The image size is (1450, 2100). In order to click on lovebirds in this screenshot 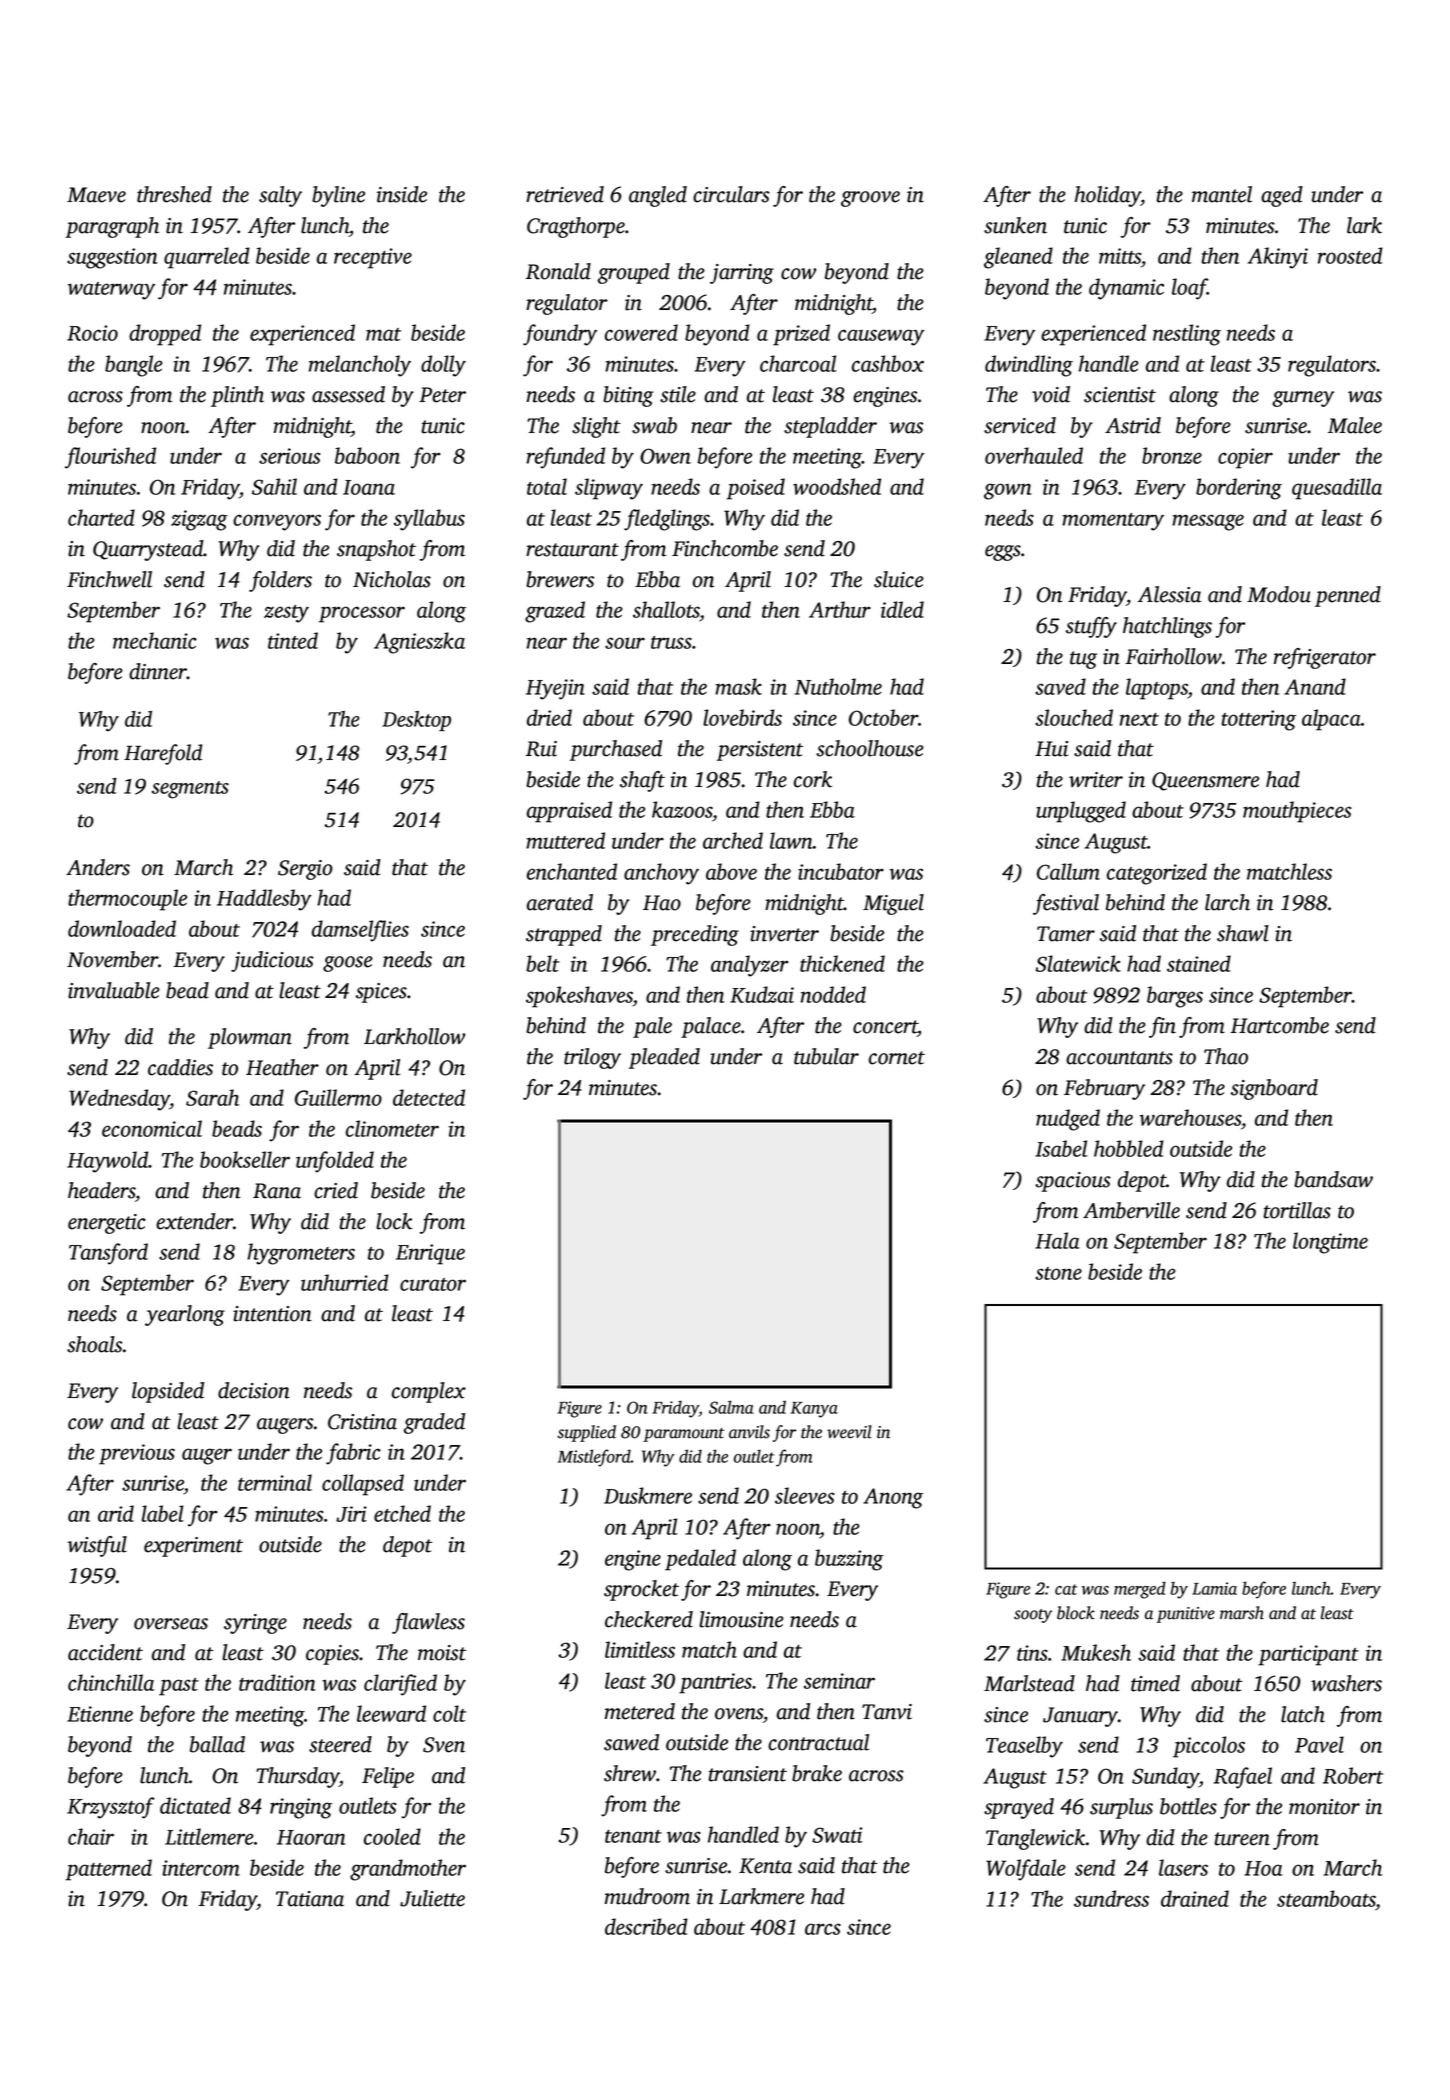, I will do `click(742, 717)`.
